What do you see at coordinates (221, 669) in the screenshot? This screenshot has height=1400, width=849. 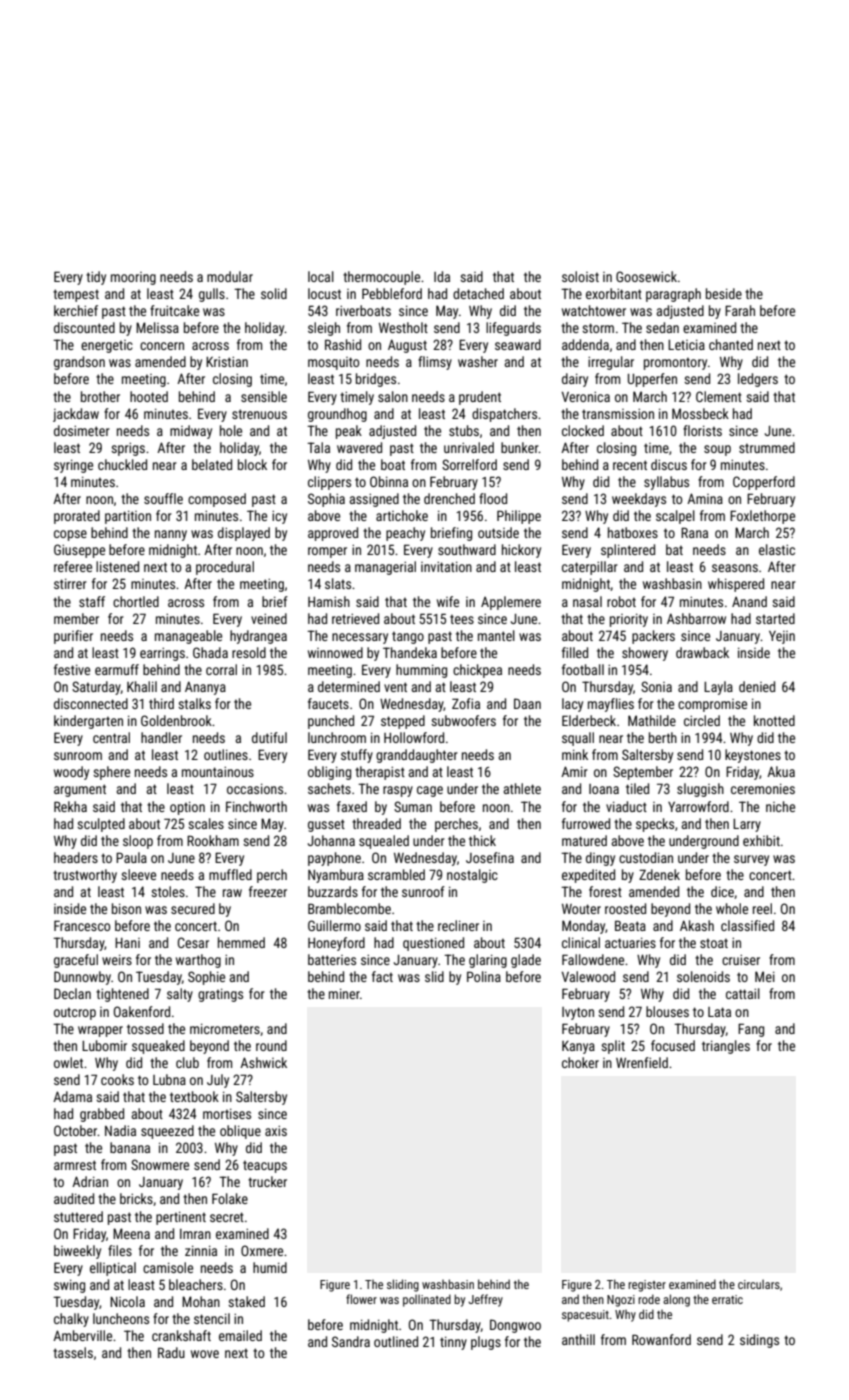 I see `corral` at bounding box center [221, 669].
